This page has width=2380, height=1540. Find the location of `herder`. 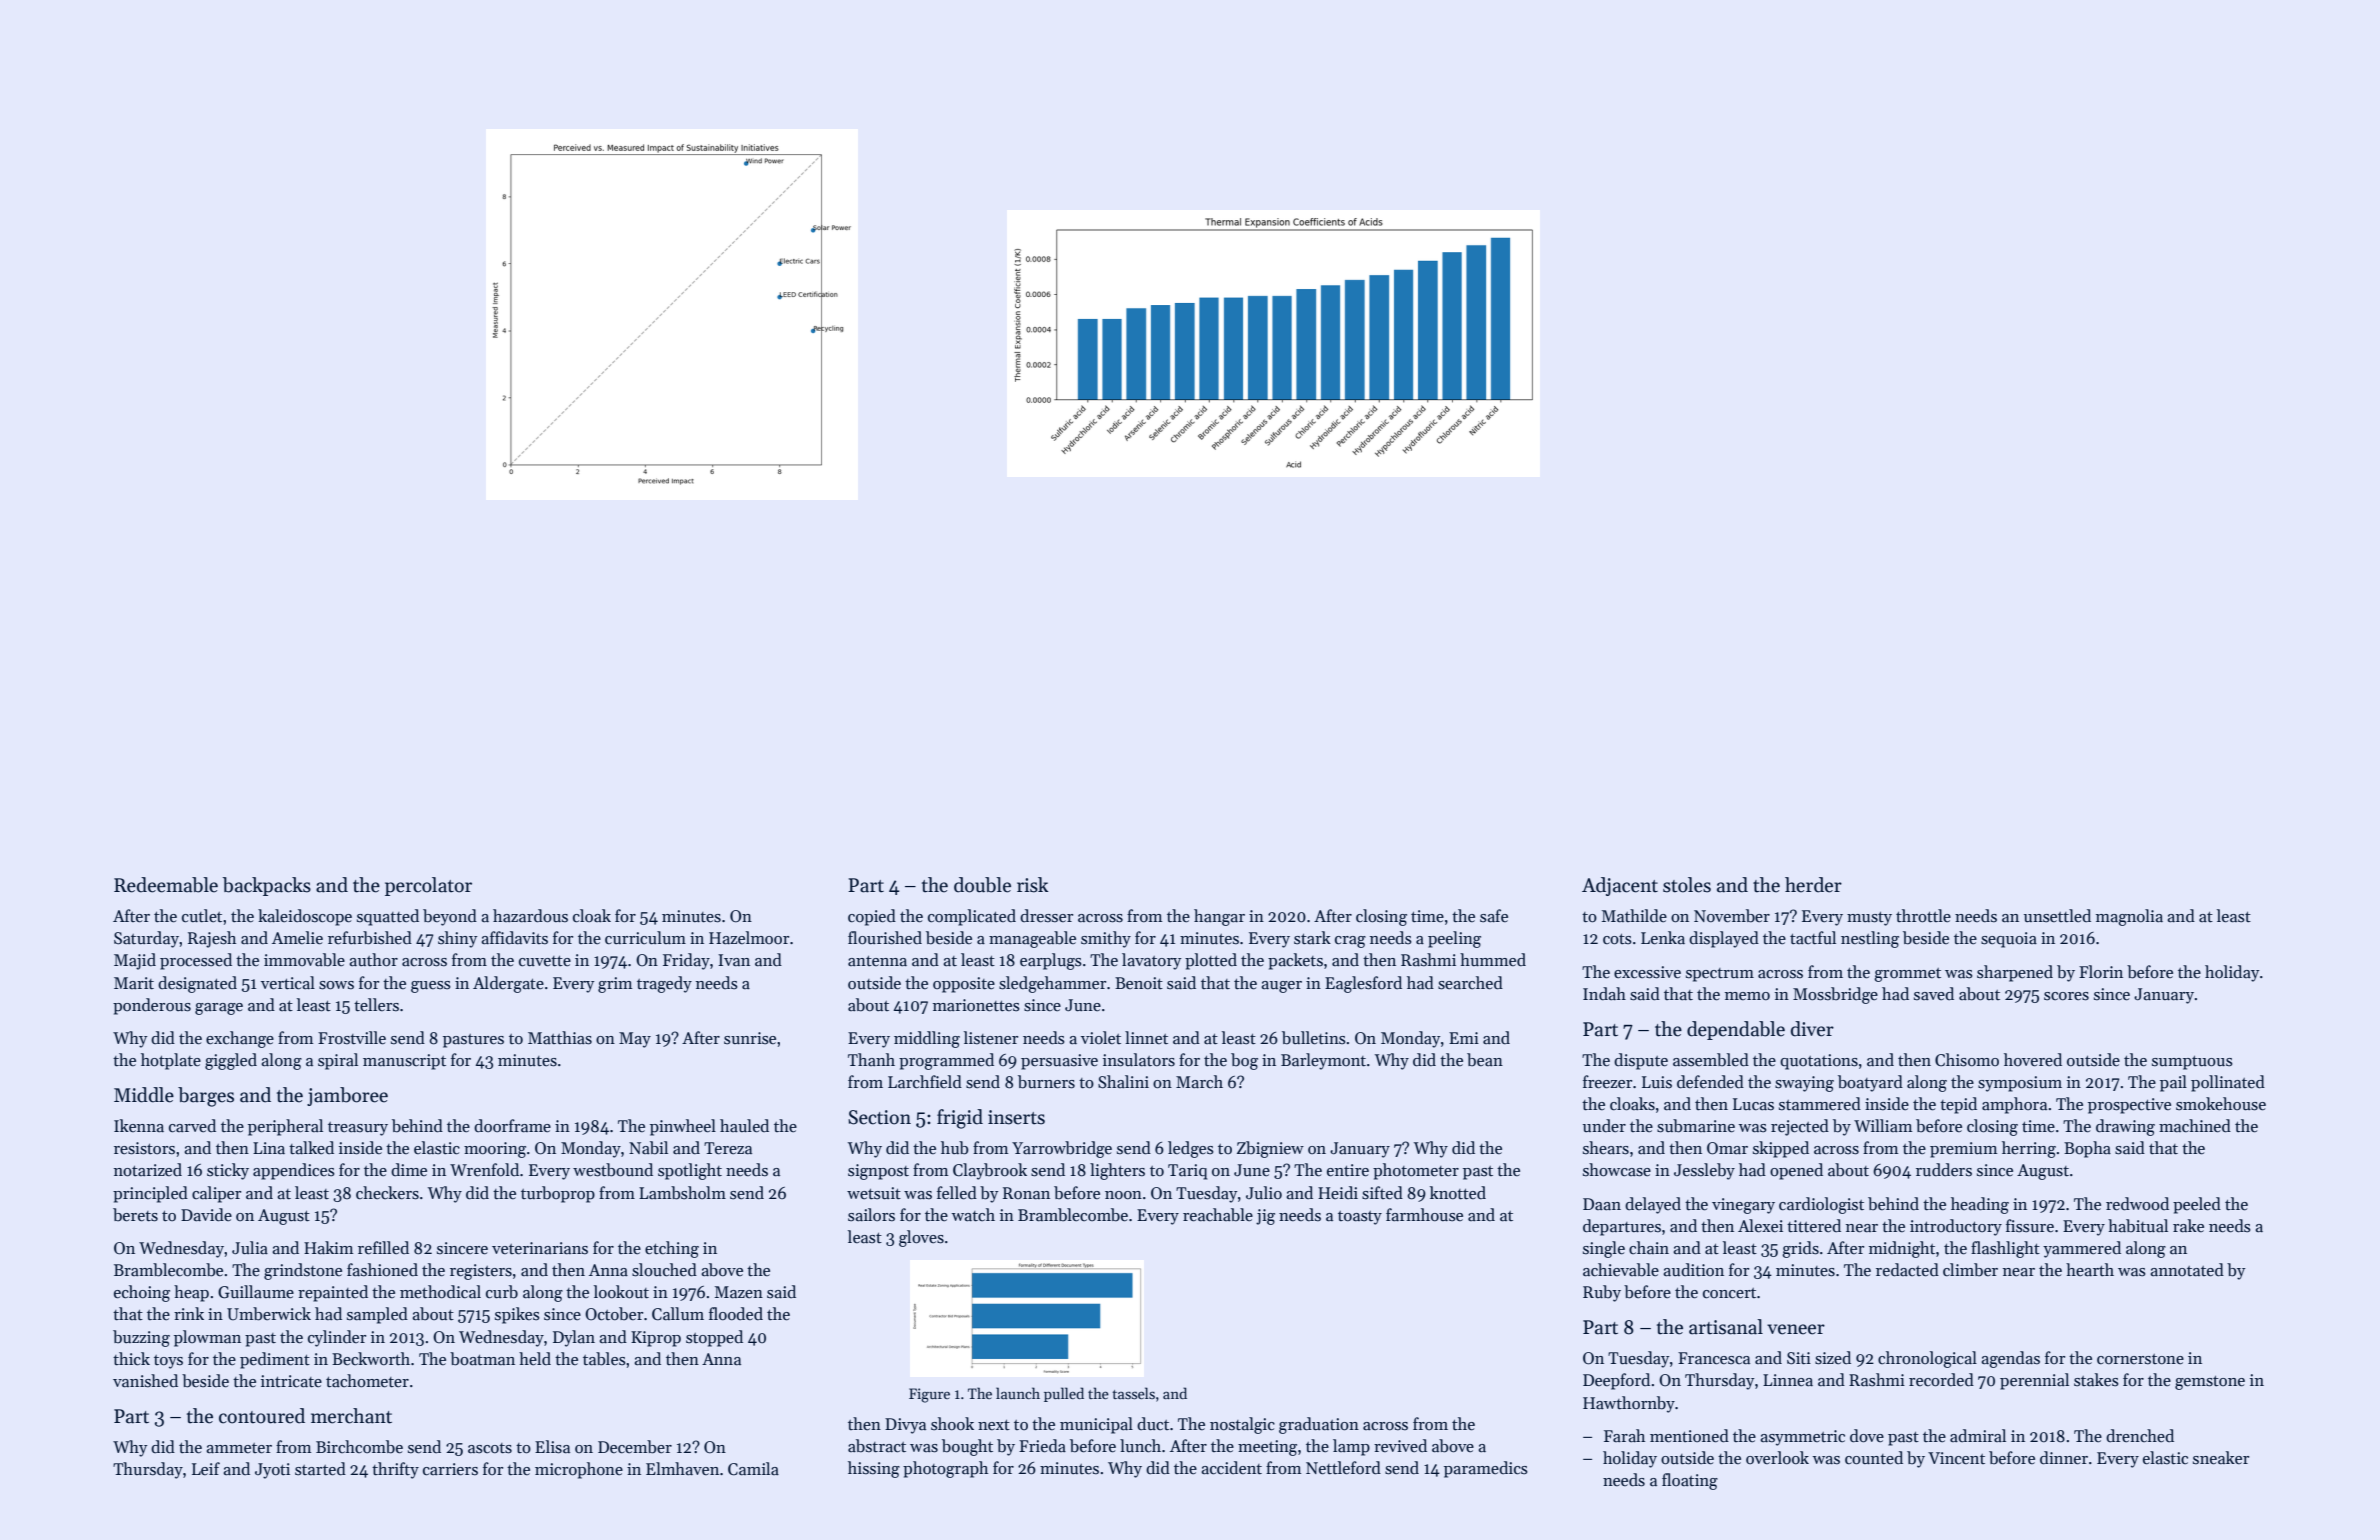

herder is located at coordinates (1813, 885).
